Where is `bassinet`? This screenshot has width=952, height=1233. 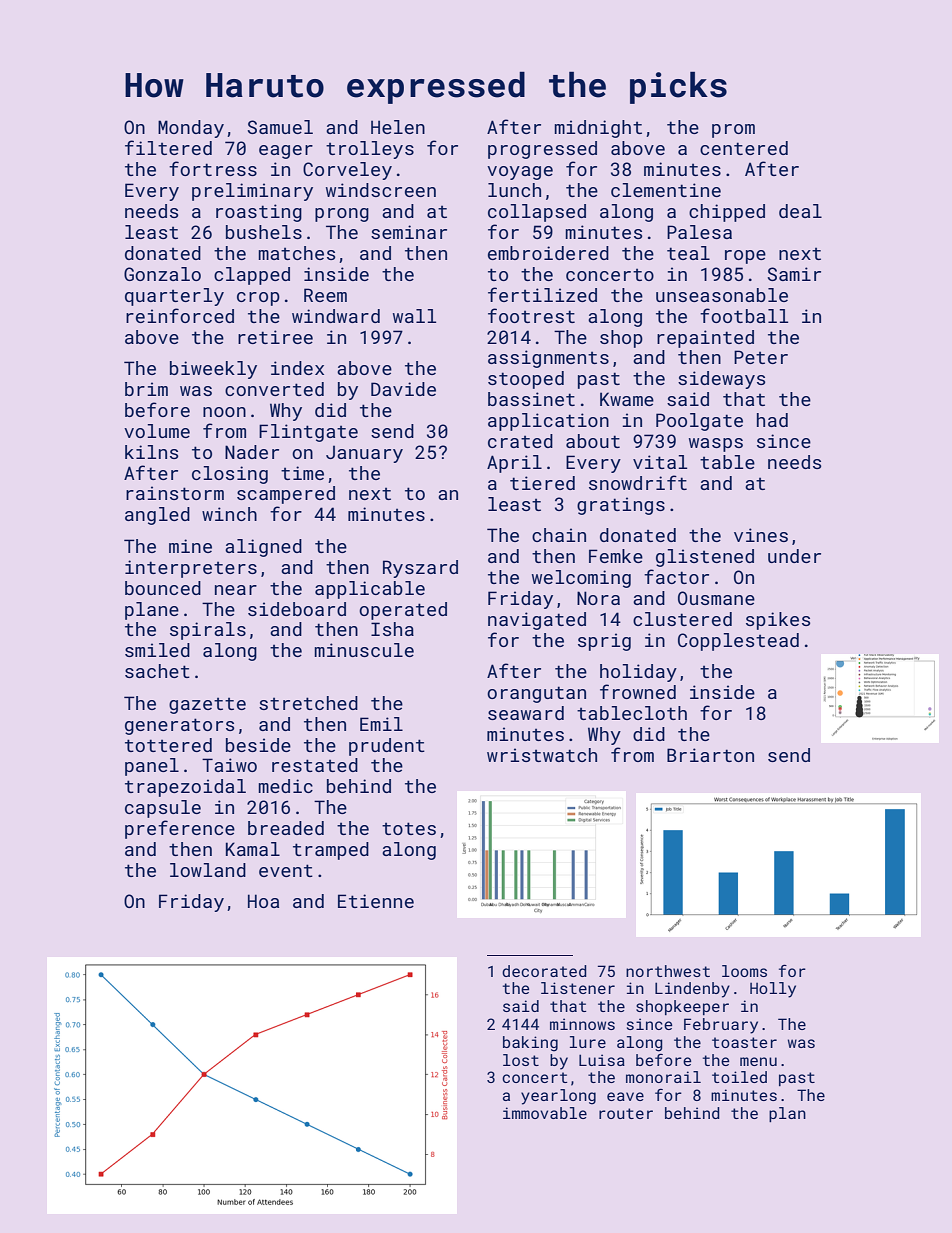 bassinet is located at coordinates (531, 399).
